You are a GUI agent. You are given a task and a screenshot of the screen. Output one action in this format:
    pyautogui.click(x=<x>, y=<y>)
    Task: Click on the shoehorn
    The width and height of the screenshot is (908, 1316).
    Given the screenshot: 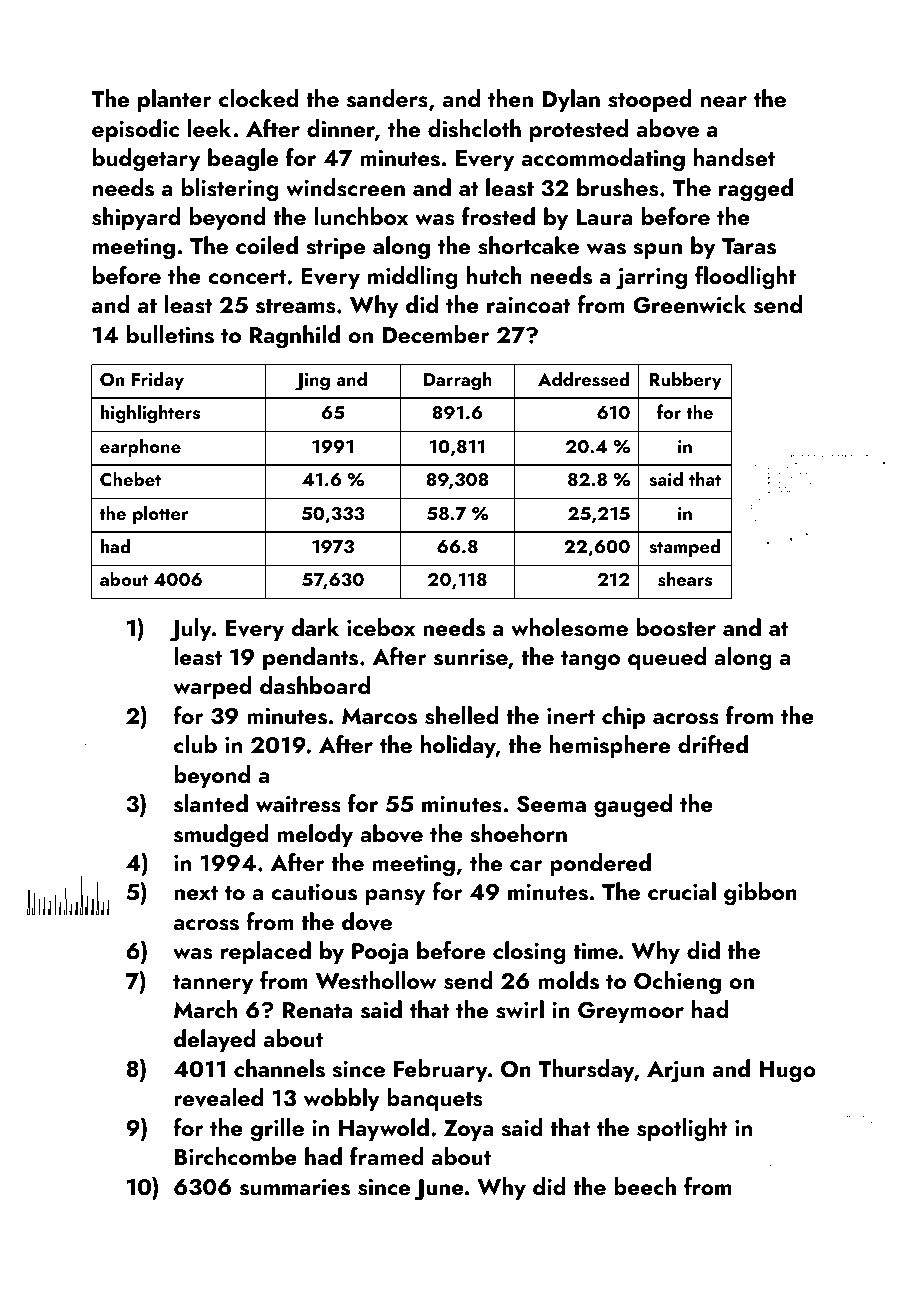 What is the action you would take?
    pyautogui.click(x=518, y=833)
